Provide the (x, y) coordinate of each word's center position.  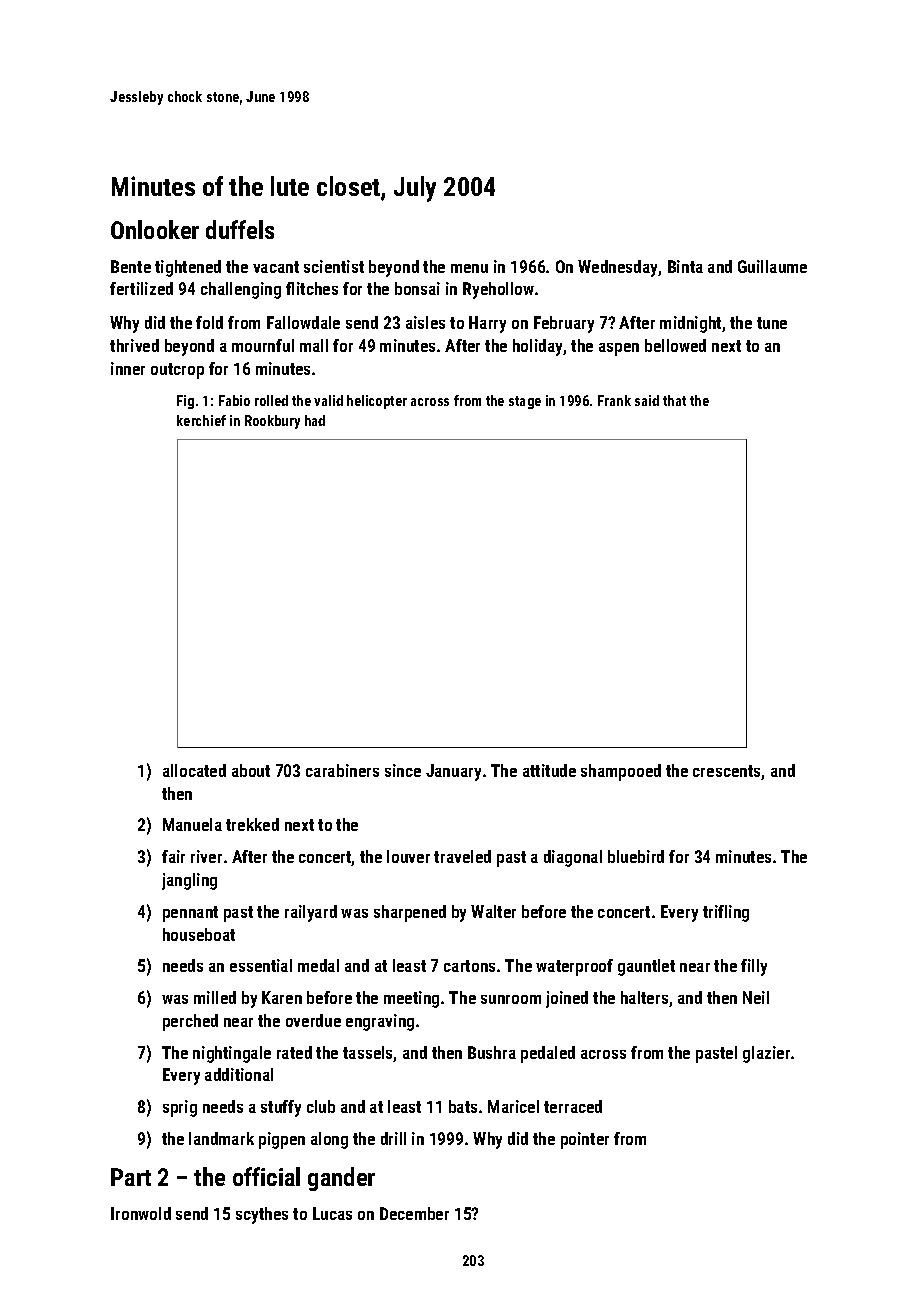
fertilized (141, 288)
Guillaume (772, 266)
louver (408, 856)
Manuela (192, 824)
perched (190, 1022)
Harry (487, 324)
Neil (756, 997)
